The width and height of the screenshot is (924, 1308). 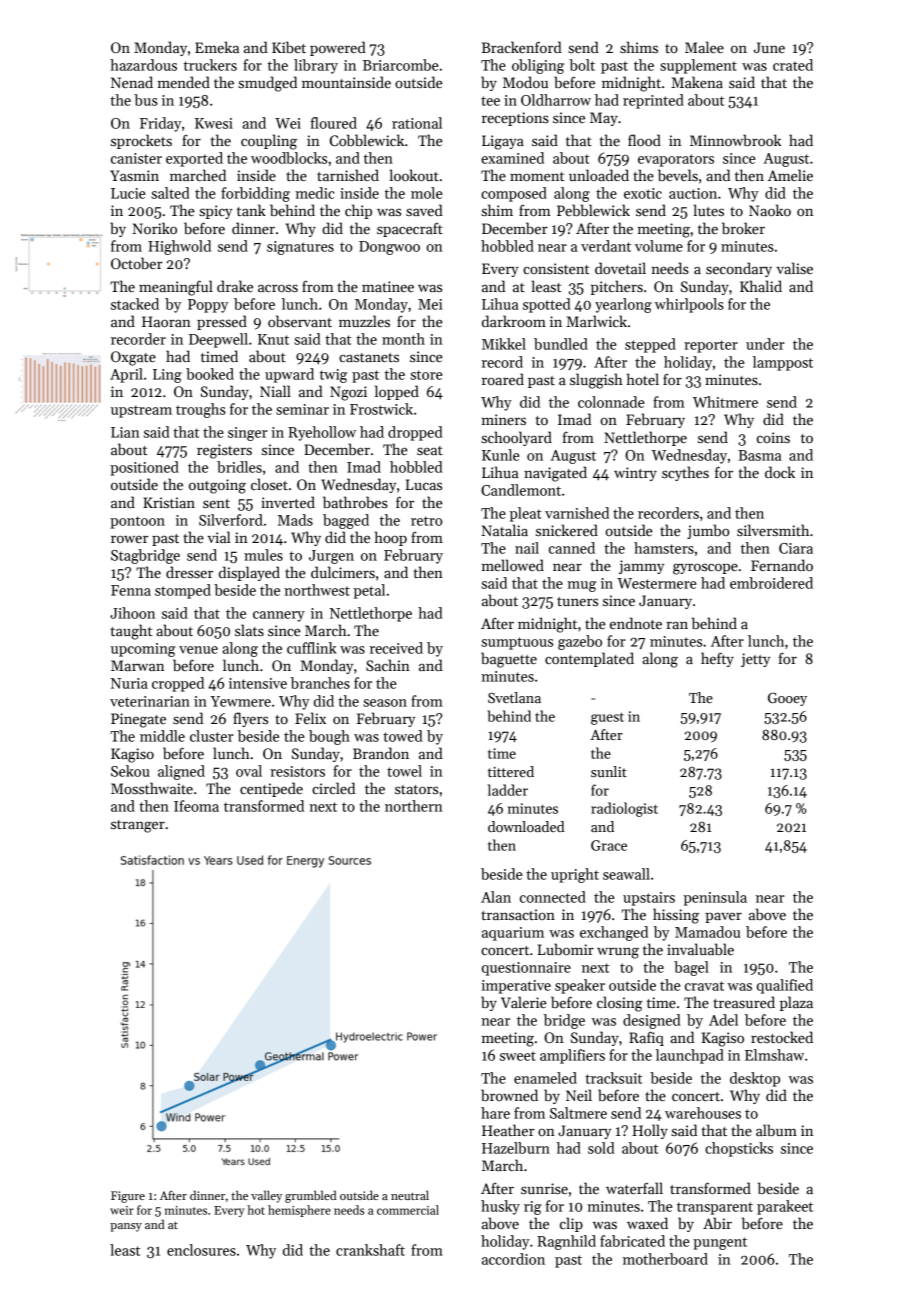 What do you see at coordinates (787, 699) in the screenshot?
I see `Gooey` at bounding box center [787, 699].
